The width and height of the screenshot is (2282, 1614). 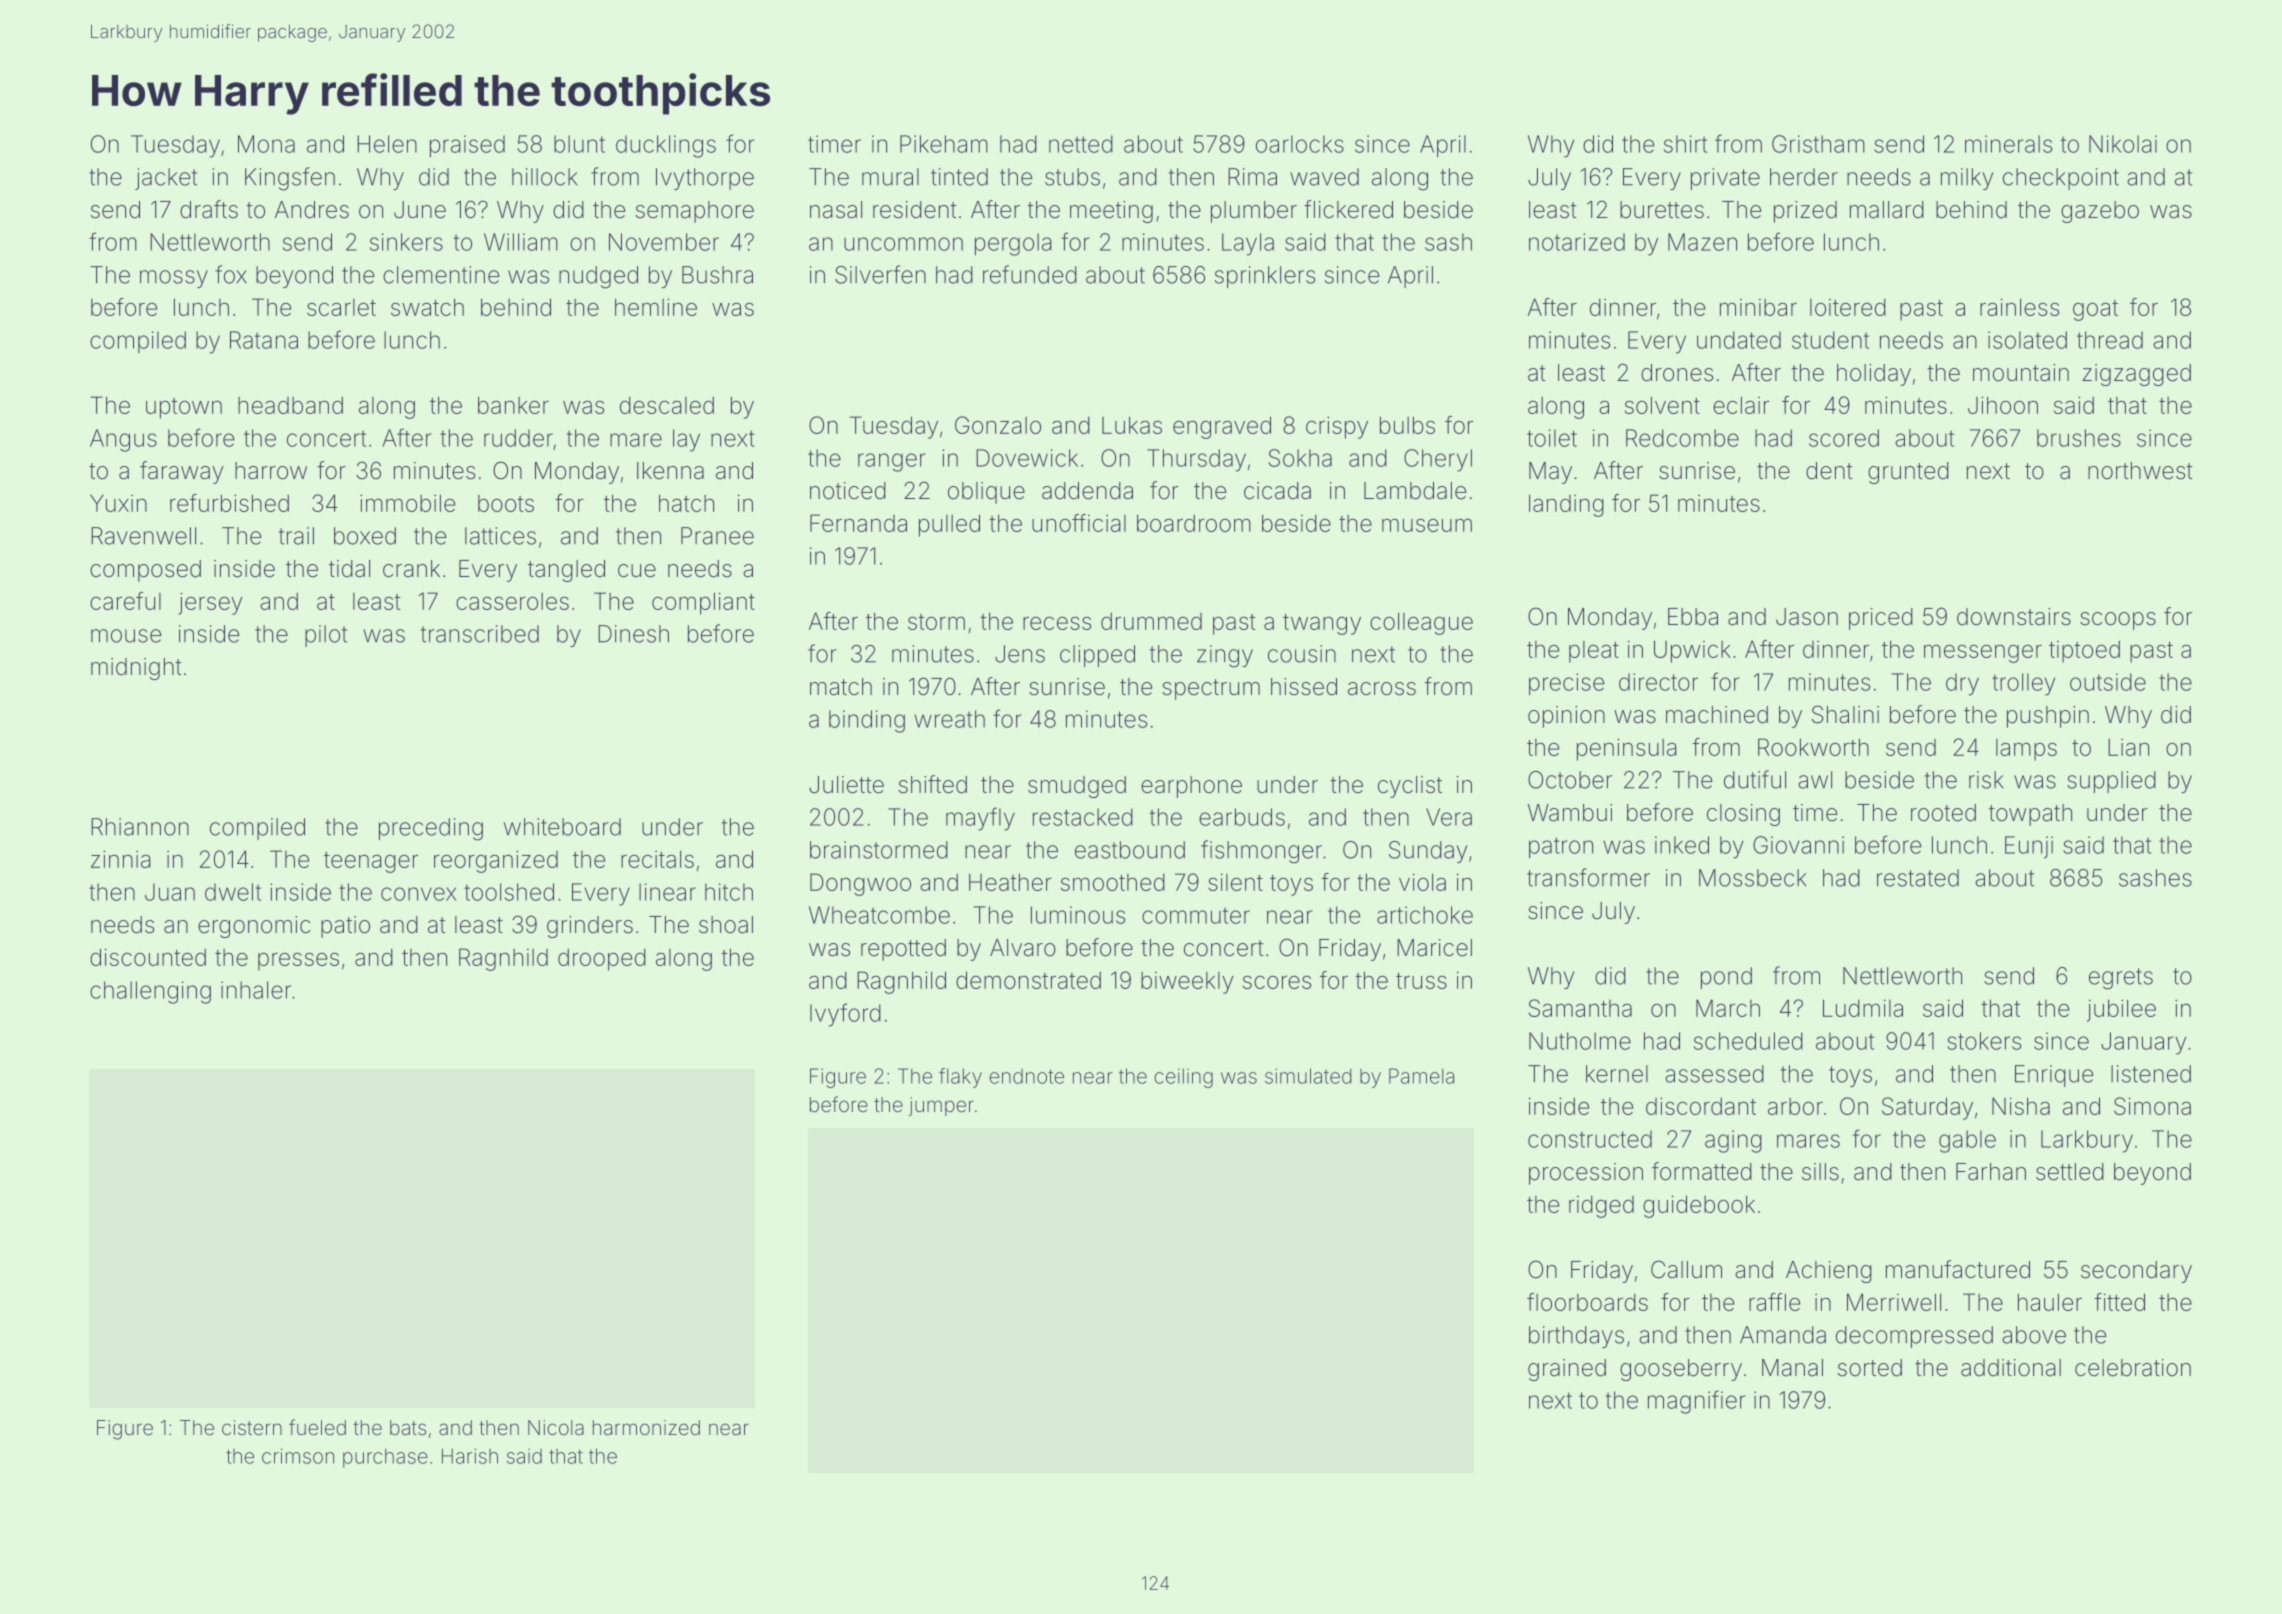 I want to click on tiptoed, so click(x=2084, y=651).
